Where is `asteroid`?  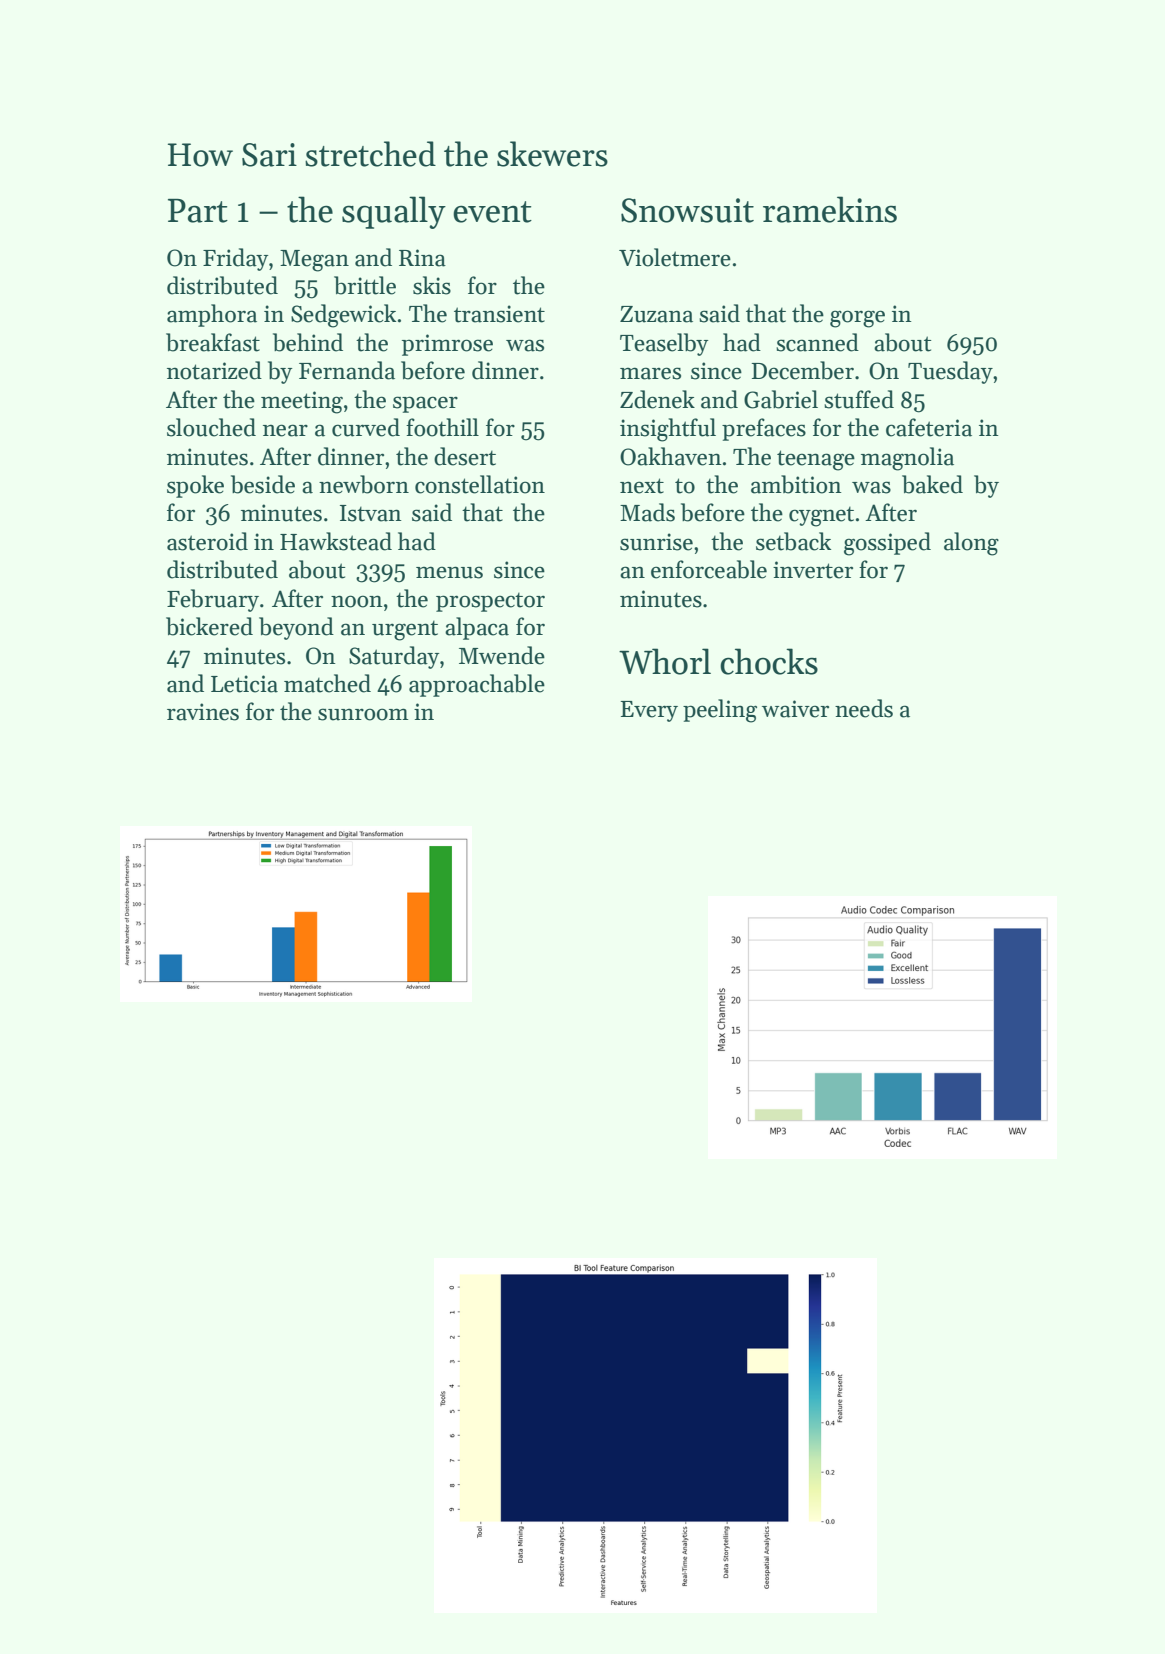 asteroid is located at coordinates (207, 541).
